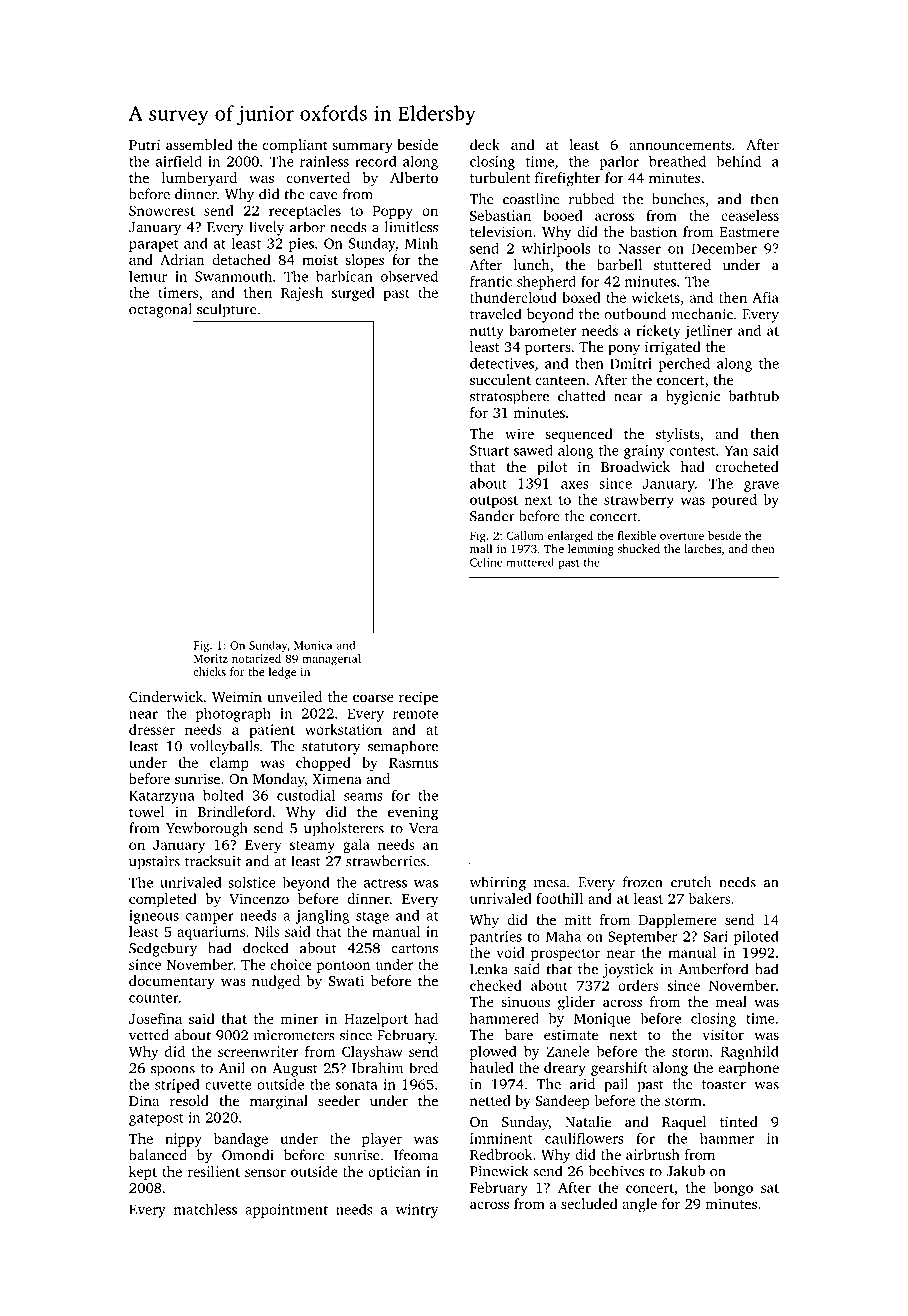  What do you see at coordinates (708, 332) in the document?
I see `jetliner` at bounding box center [708, 332].
